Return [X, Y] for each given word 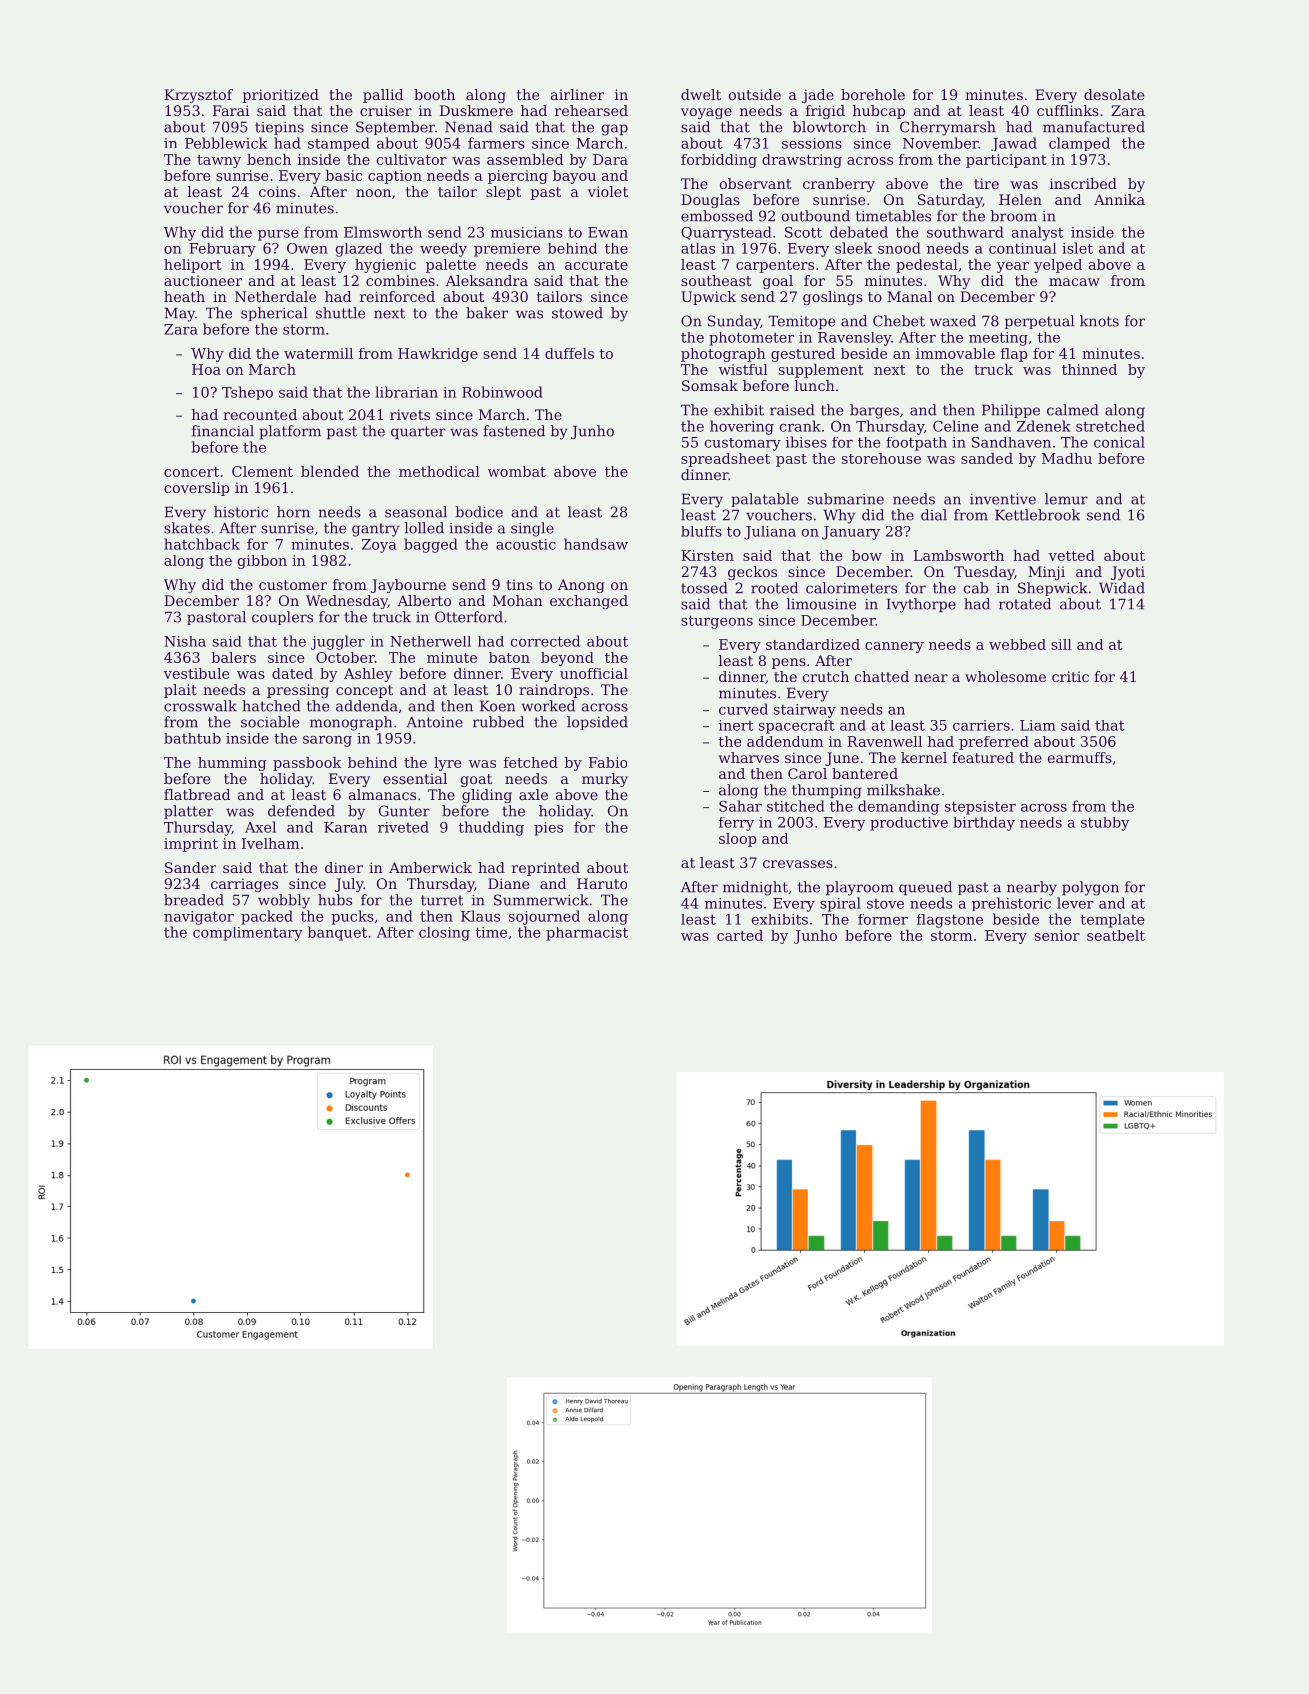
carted [740, 935]
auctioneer [203, 280]
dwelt [701, 94]
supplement [821, 371]
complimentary [248, 934]
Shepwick [1053, 589]
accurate [596, 265]
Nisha [185, 641]
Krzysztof [198, 96]
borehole [873, 94]
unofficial [594, 673]
